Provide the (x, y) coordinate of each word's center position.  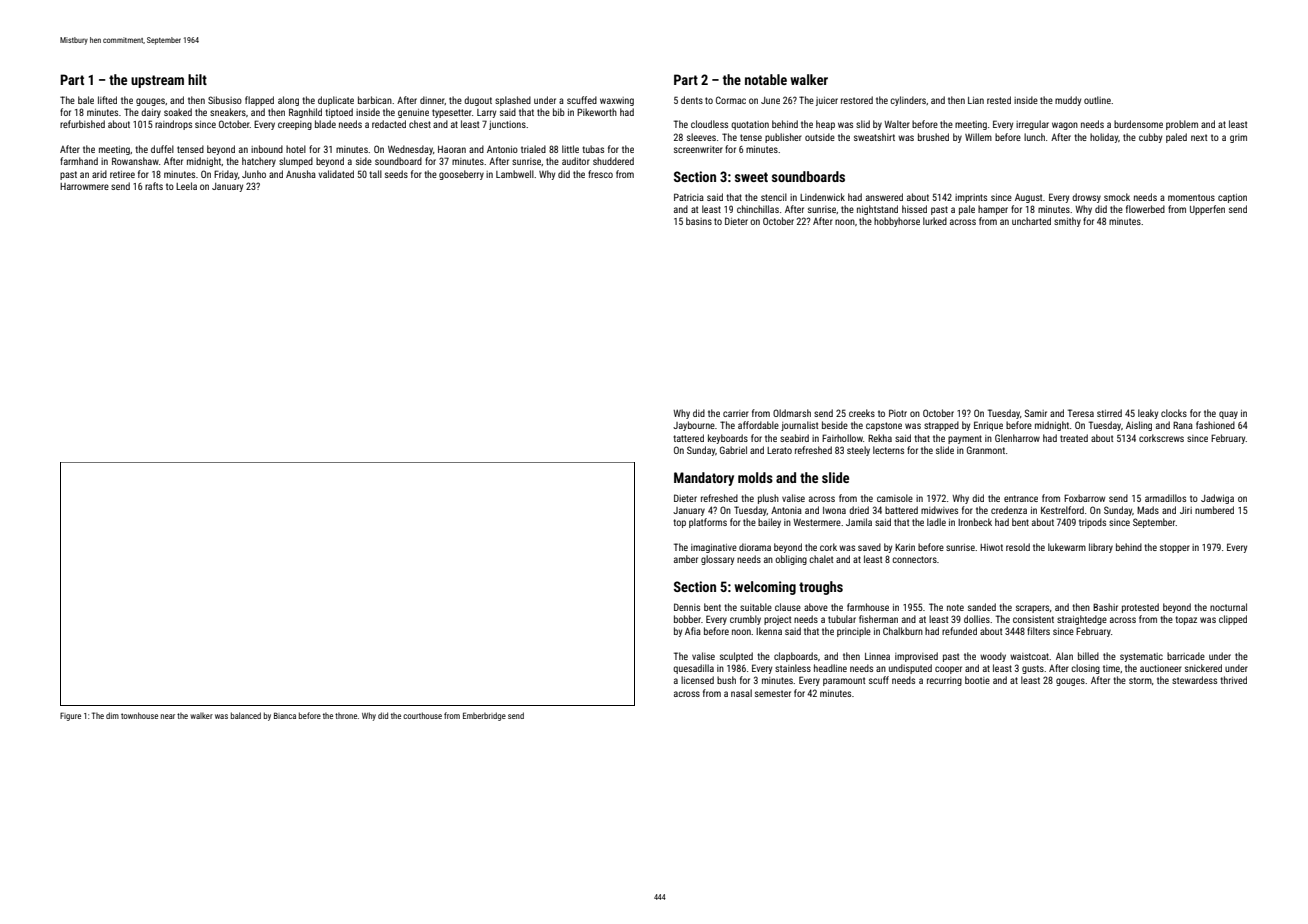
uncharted (1031, 221)
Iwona (834, 510)
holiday (1104, 138)
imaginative (714, 548)
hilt (197, 79)
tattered (688, 438)
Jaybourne (694, 426)
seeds (396, 174)
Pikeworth (597, 112)
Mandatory (704, 479)
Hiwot (991, 547)
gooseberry (461, 175)
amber (686, 559)
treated (1074, 438)
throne (346, 716)
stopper (1175, 548)
